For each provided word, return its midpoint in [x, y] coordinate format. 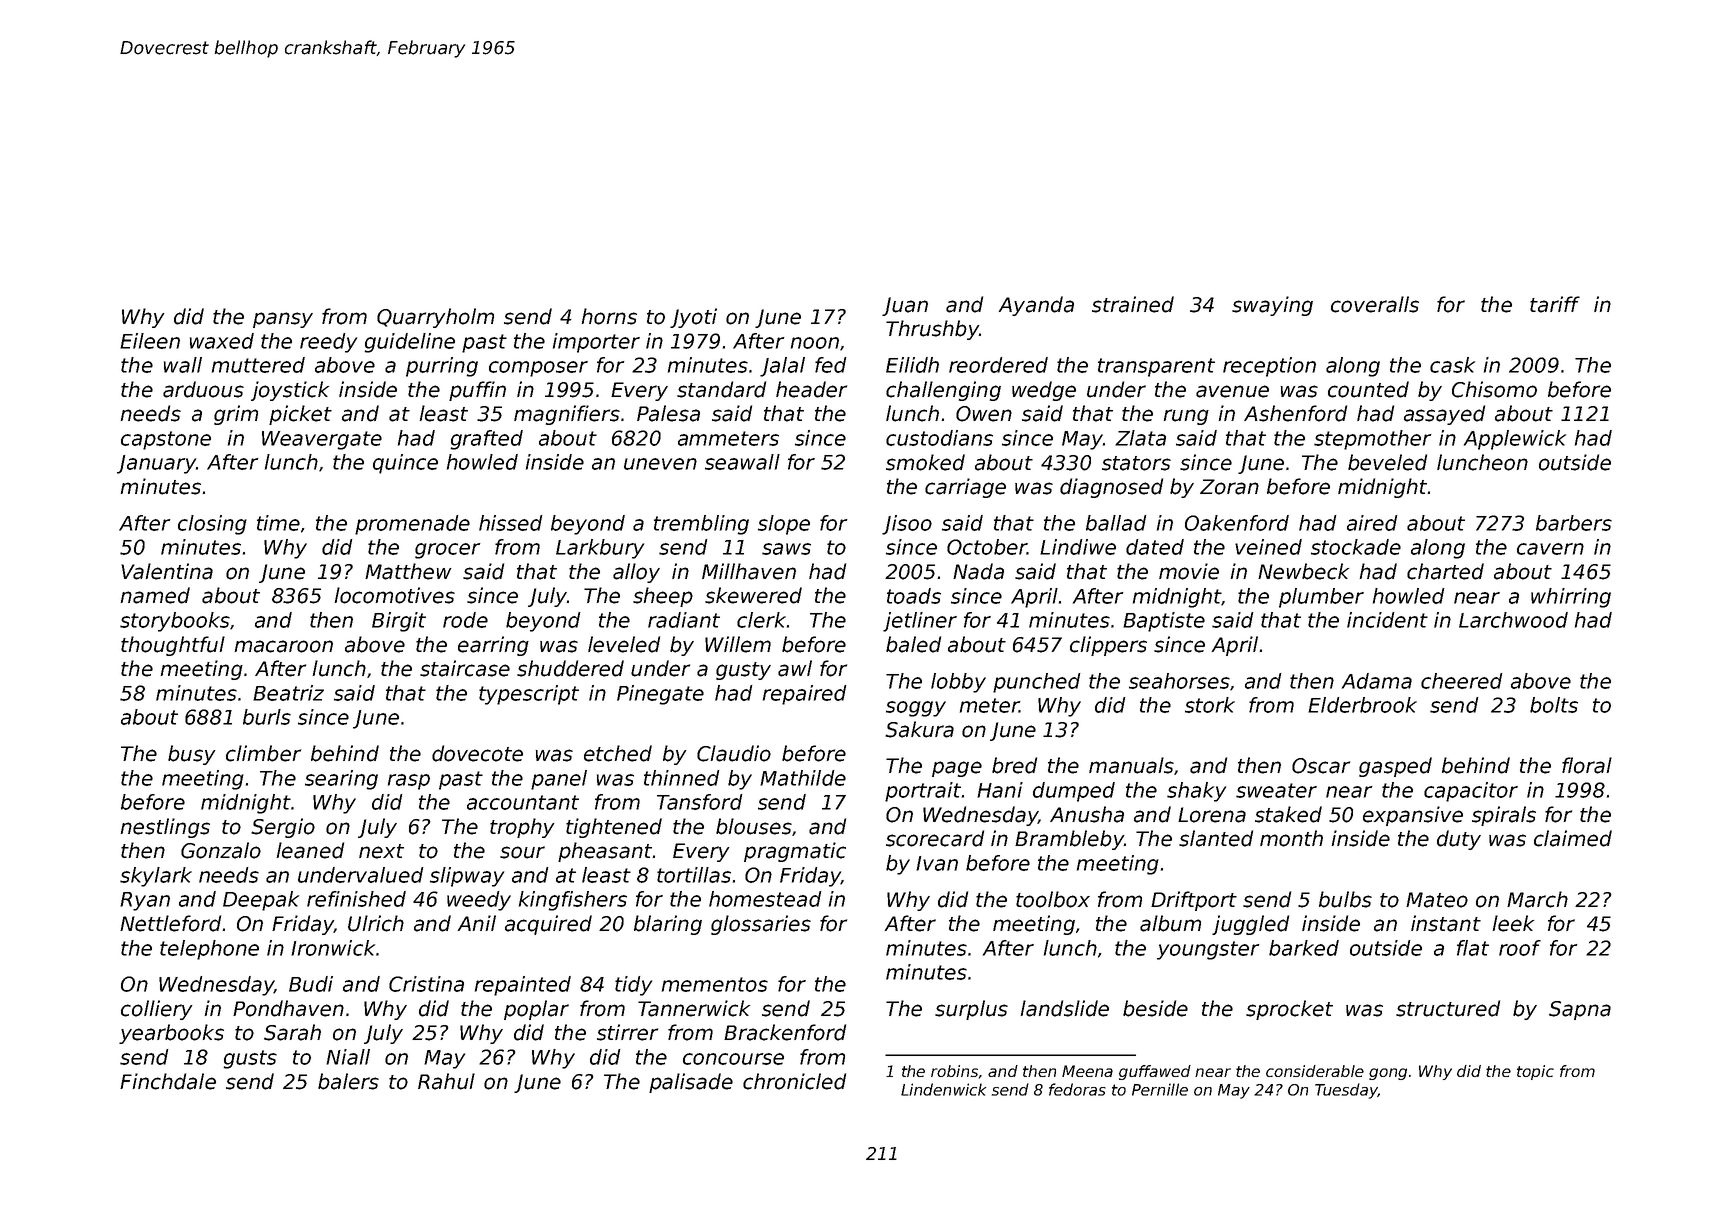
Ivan [937, 863]
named [155, 595]
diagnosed [1111, 488]
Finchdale [168, 1081]
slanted [1216, 838]
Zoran [1229, 487]
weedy [479, 901]
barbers [1574, 523]
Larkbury [600, 549]
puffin [477, 391]
